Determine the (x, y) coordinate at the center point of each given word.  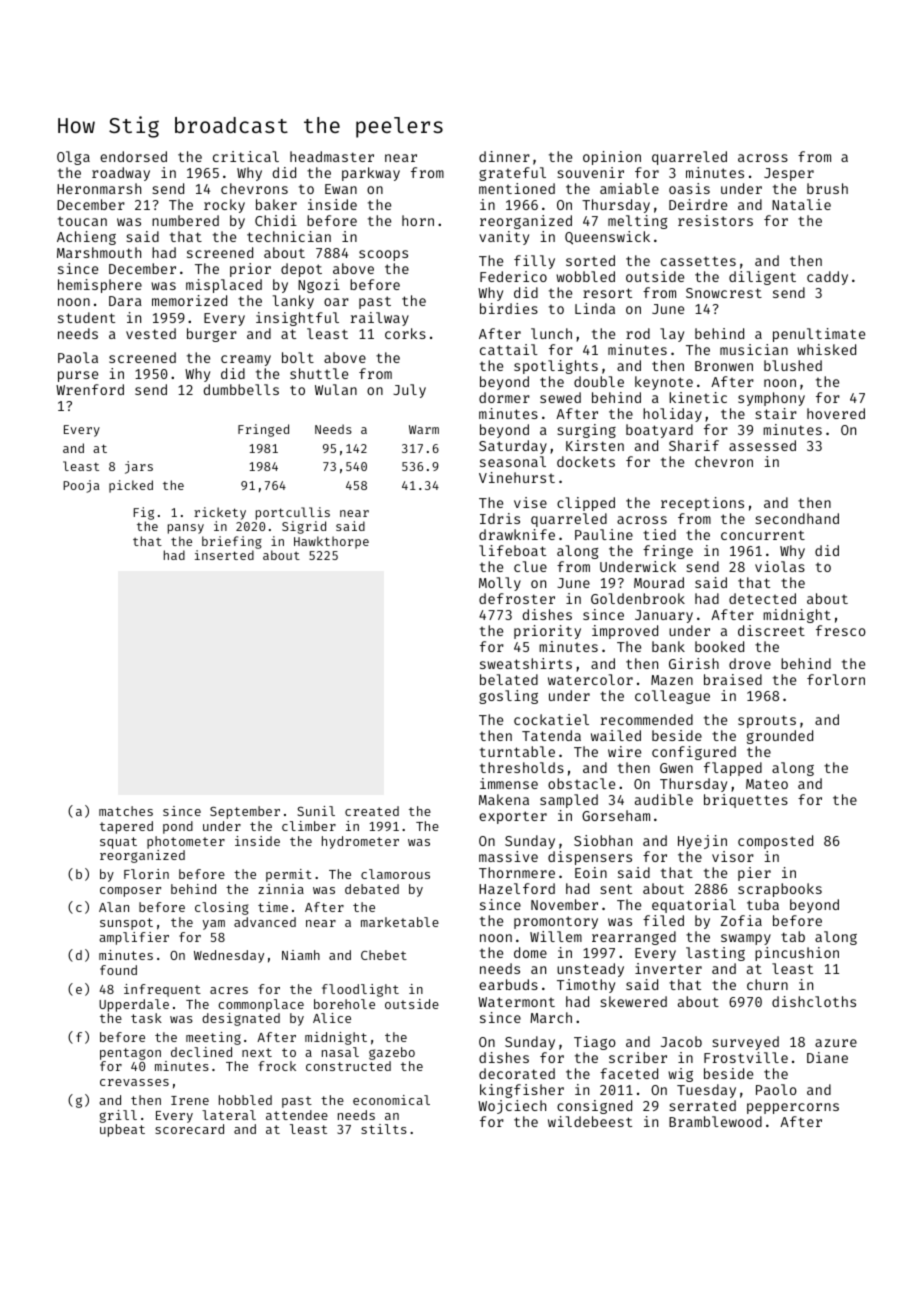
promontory (556, 922)
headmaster (332, 156)
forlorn (836, 679)
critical (246, 156)
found (118, 970)
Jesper (789, 174)
